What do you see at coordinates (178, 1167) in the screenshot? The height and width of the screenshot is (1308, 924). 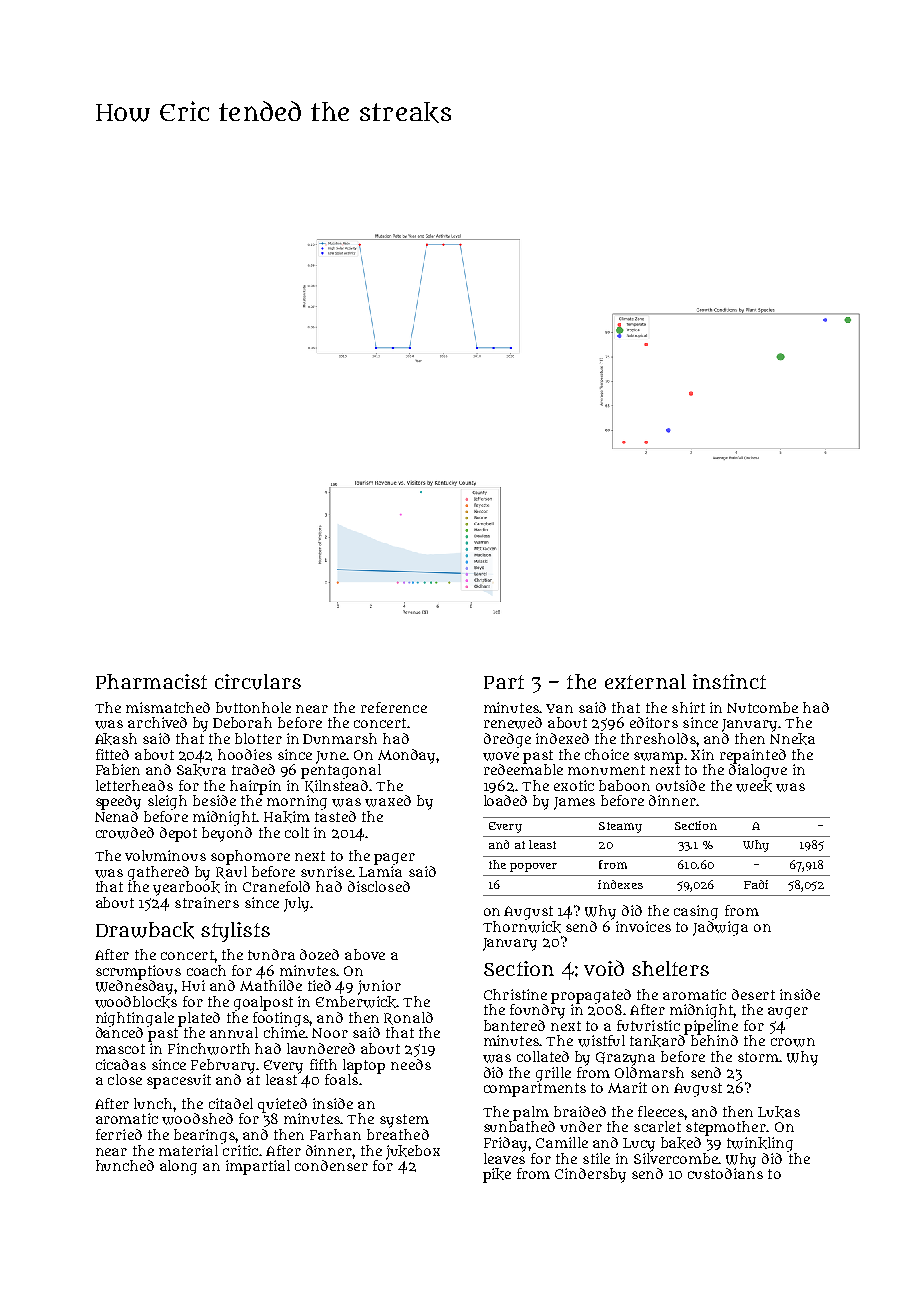 I see `along` at bounding box center [178, 1167].
